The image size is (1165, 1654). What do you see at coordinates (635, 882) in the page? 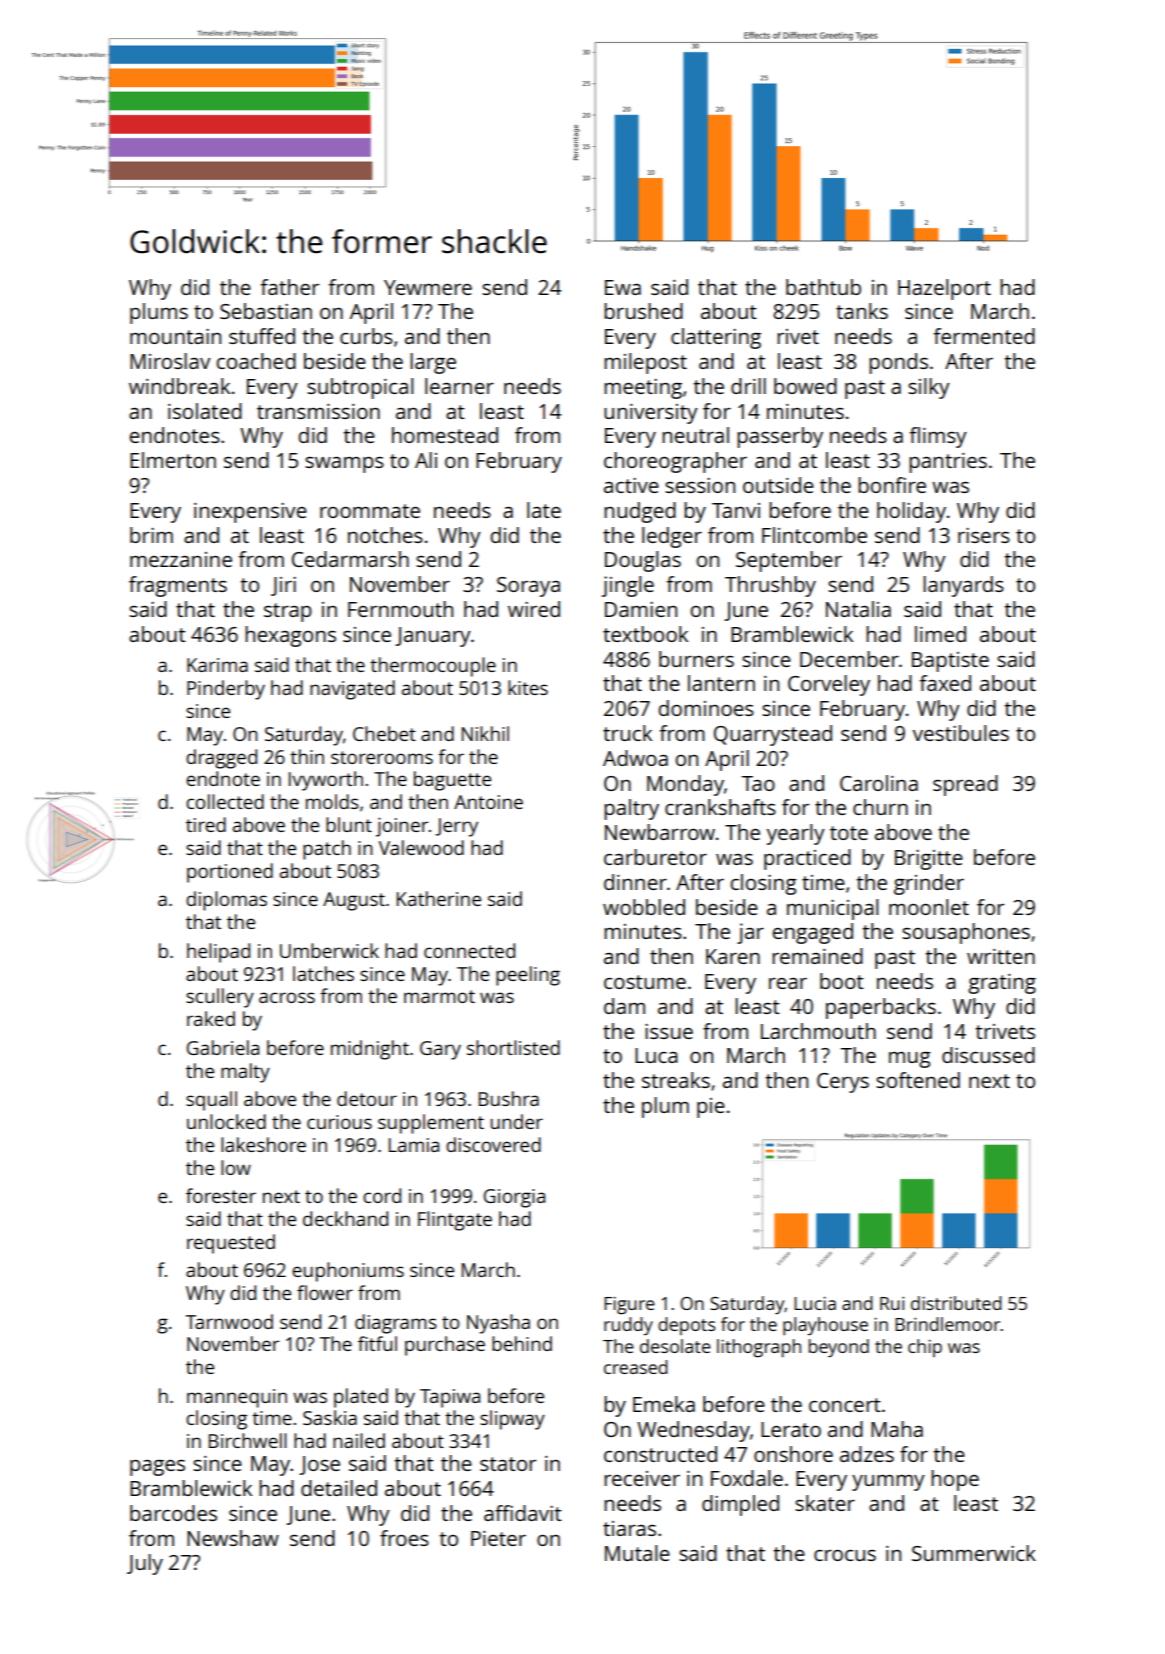
I see `dinner` at bounding box center [635, 882].
